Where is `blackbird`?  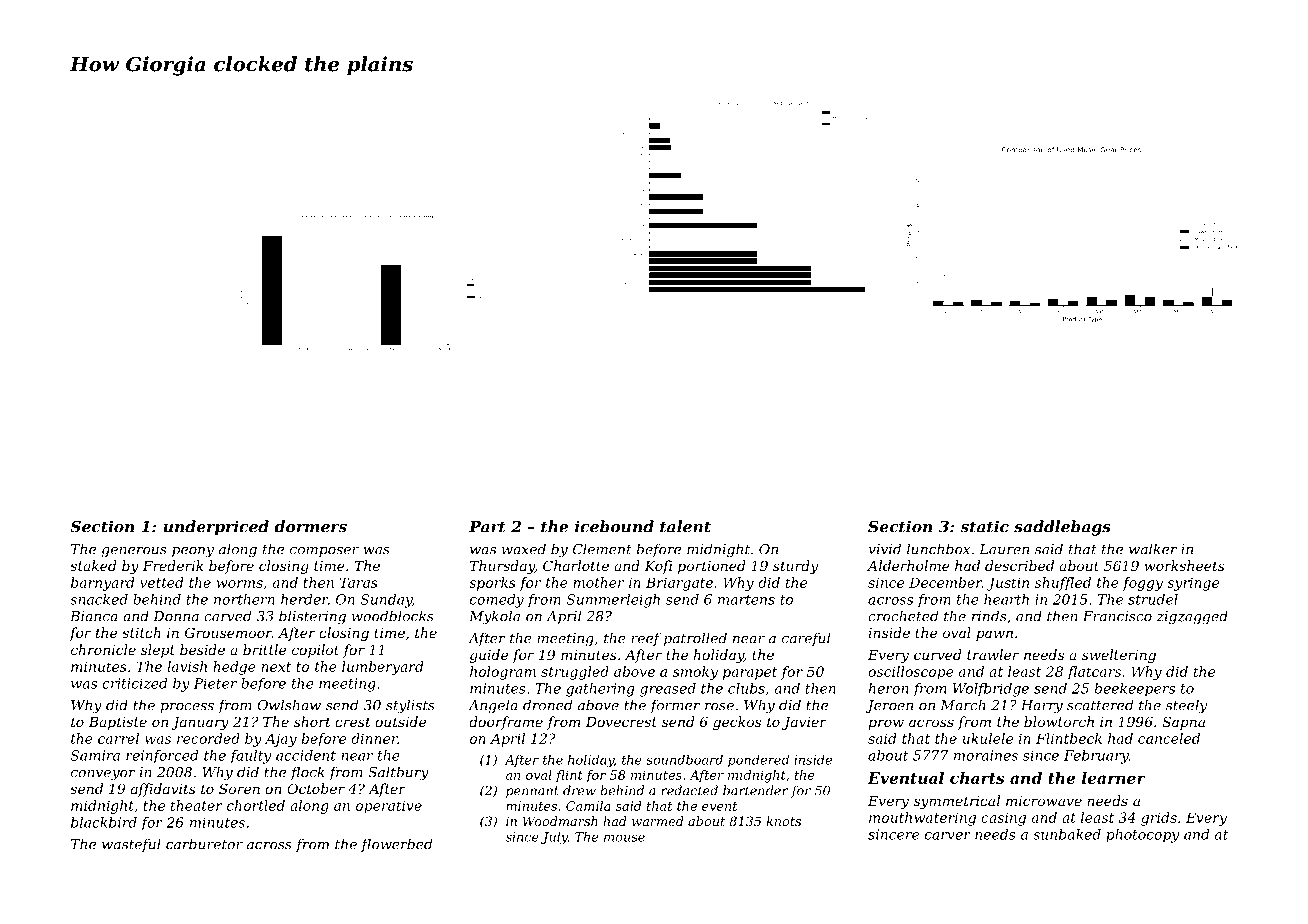
blackbird is located at coordinates (104, 822).
